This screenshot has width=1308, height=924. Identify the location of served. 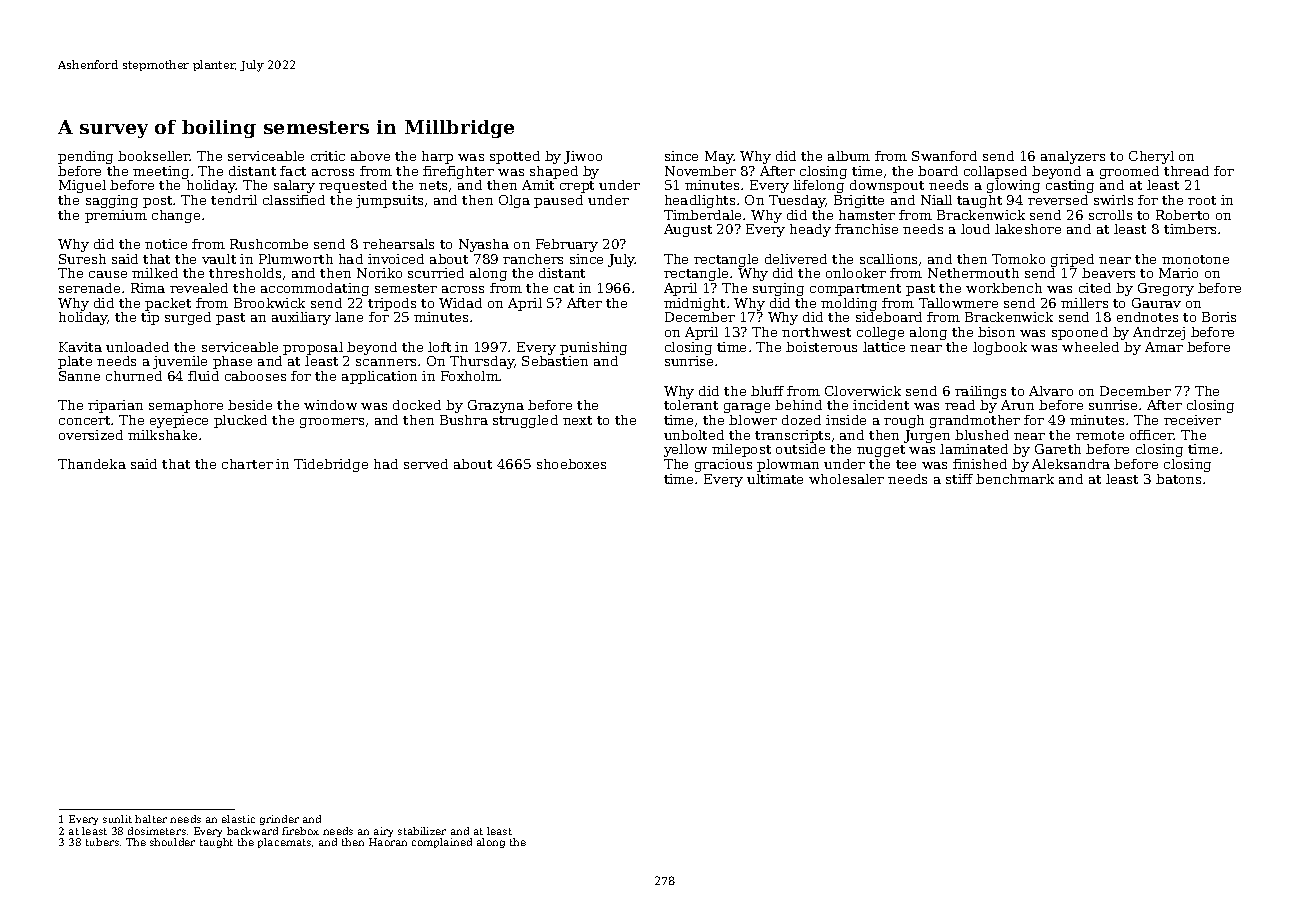
(426, 464).
